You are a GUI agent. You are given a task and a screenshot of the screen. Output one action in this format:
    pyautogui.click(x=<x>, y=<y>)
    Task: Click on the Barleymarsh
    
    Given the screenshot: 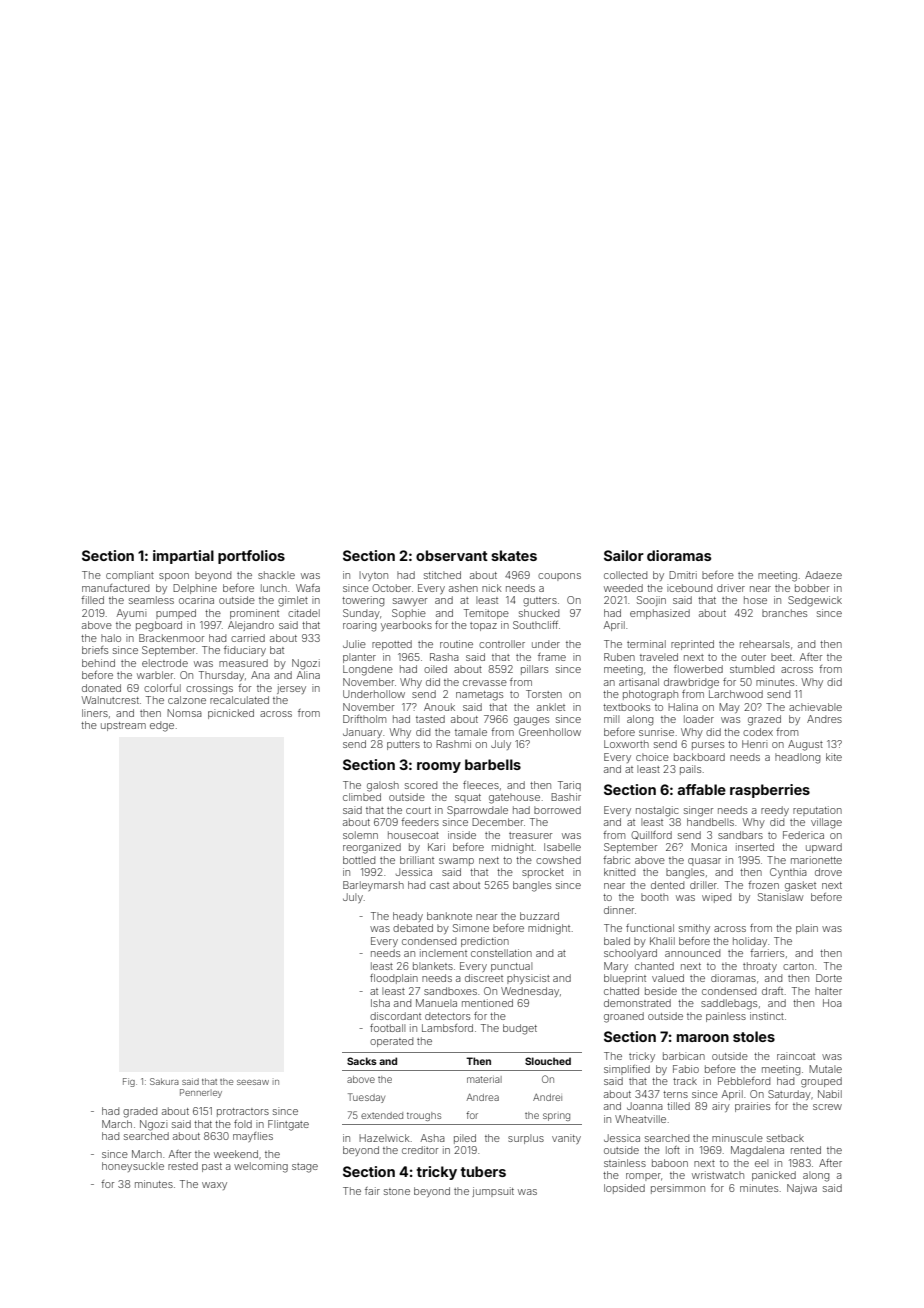 What is the action you would take?
    pyautogui.click(x=373, y=886)
